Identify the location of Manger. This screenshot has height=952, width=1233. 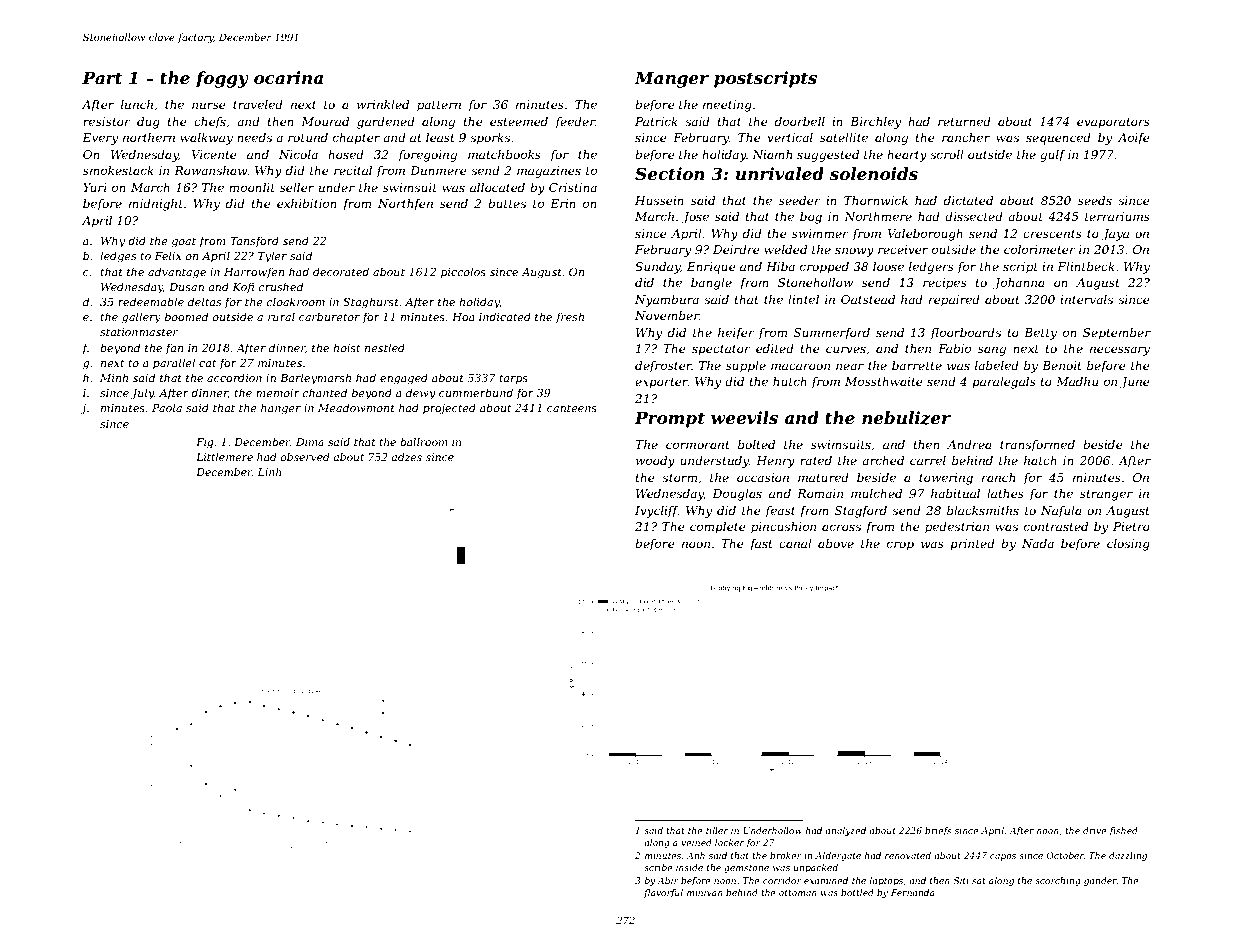
(671, 79).
